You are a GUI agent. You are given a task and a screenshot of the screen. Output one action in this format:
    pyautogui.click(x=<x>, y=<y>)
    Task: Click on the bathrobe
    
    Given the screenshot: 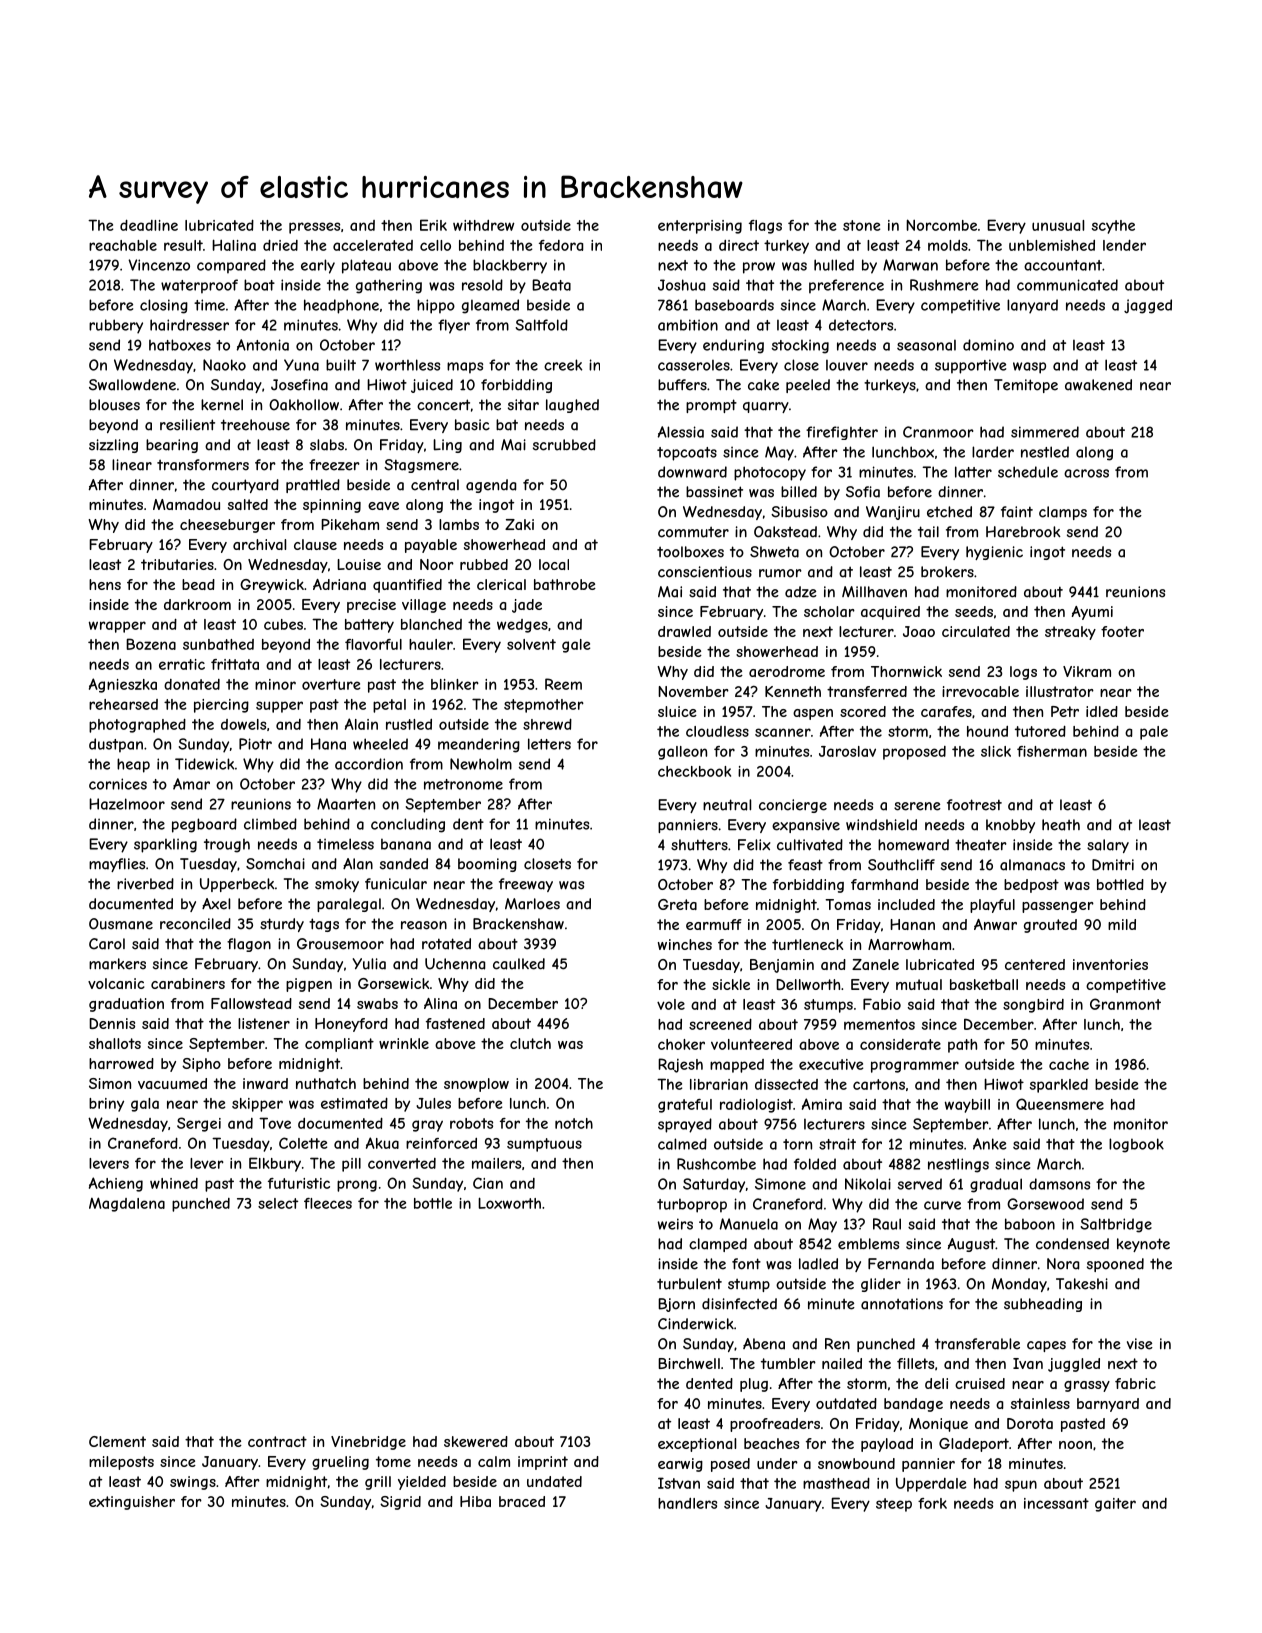 What is the action you would take?
    pyautogui.click(x=565, y=584)
